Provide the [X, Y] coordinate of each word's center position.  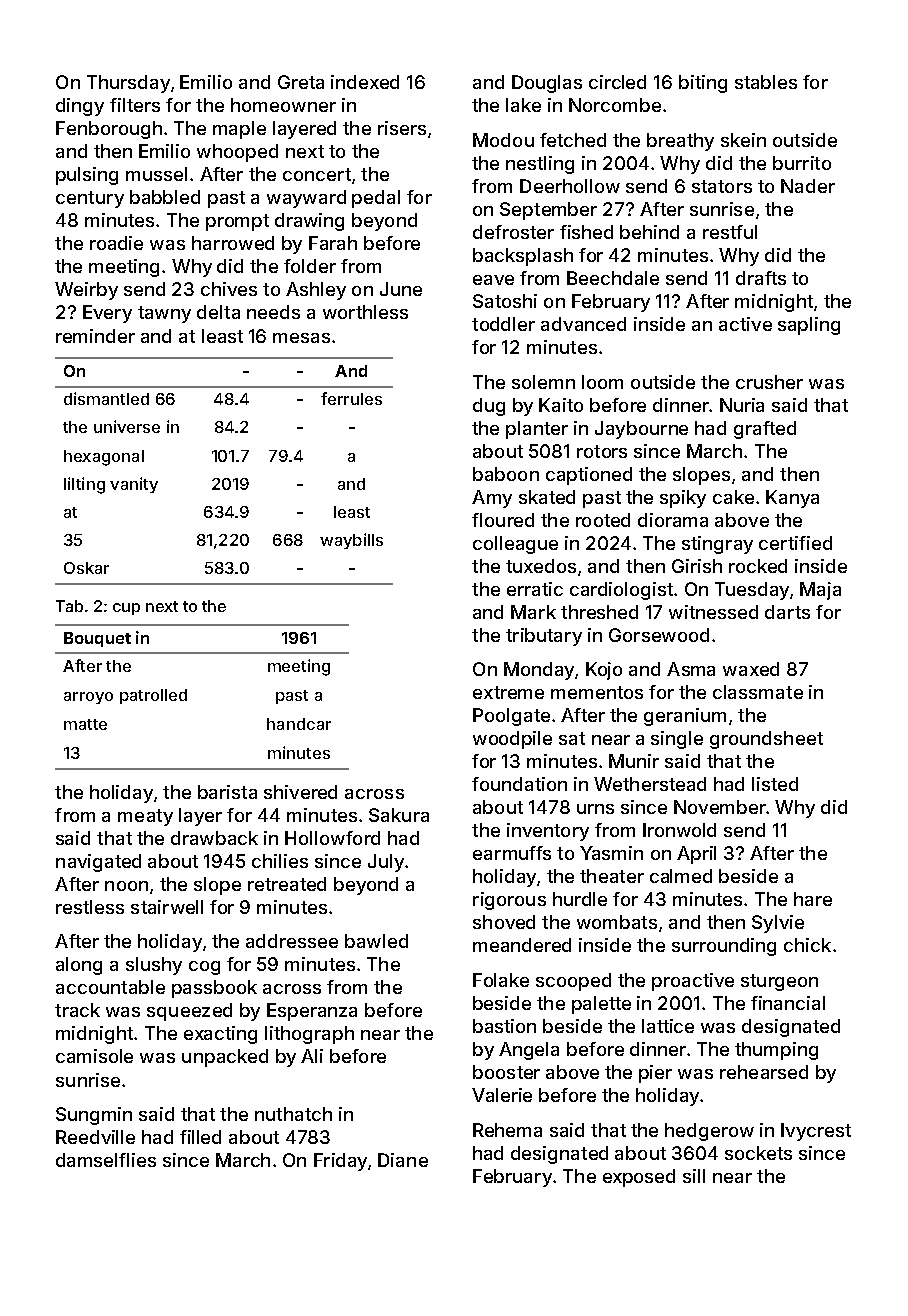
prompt [237, 222]
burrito [802, 163]
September [548, 211]
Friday [340, 1162]
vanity [134, 485]
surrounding [724, 947]
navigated [98, 863]
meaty [145, 817]
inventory [548, 832]
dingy [80, 107]
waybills [351, 541]
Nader [808, 186]
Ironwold [679, 830]
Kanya [792, 499]
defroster [513, 232]
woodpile [512, 740]
